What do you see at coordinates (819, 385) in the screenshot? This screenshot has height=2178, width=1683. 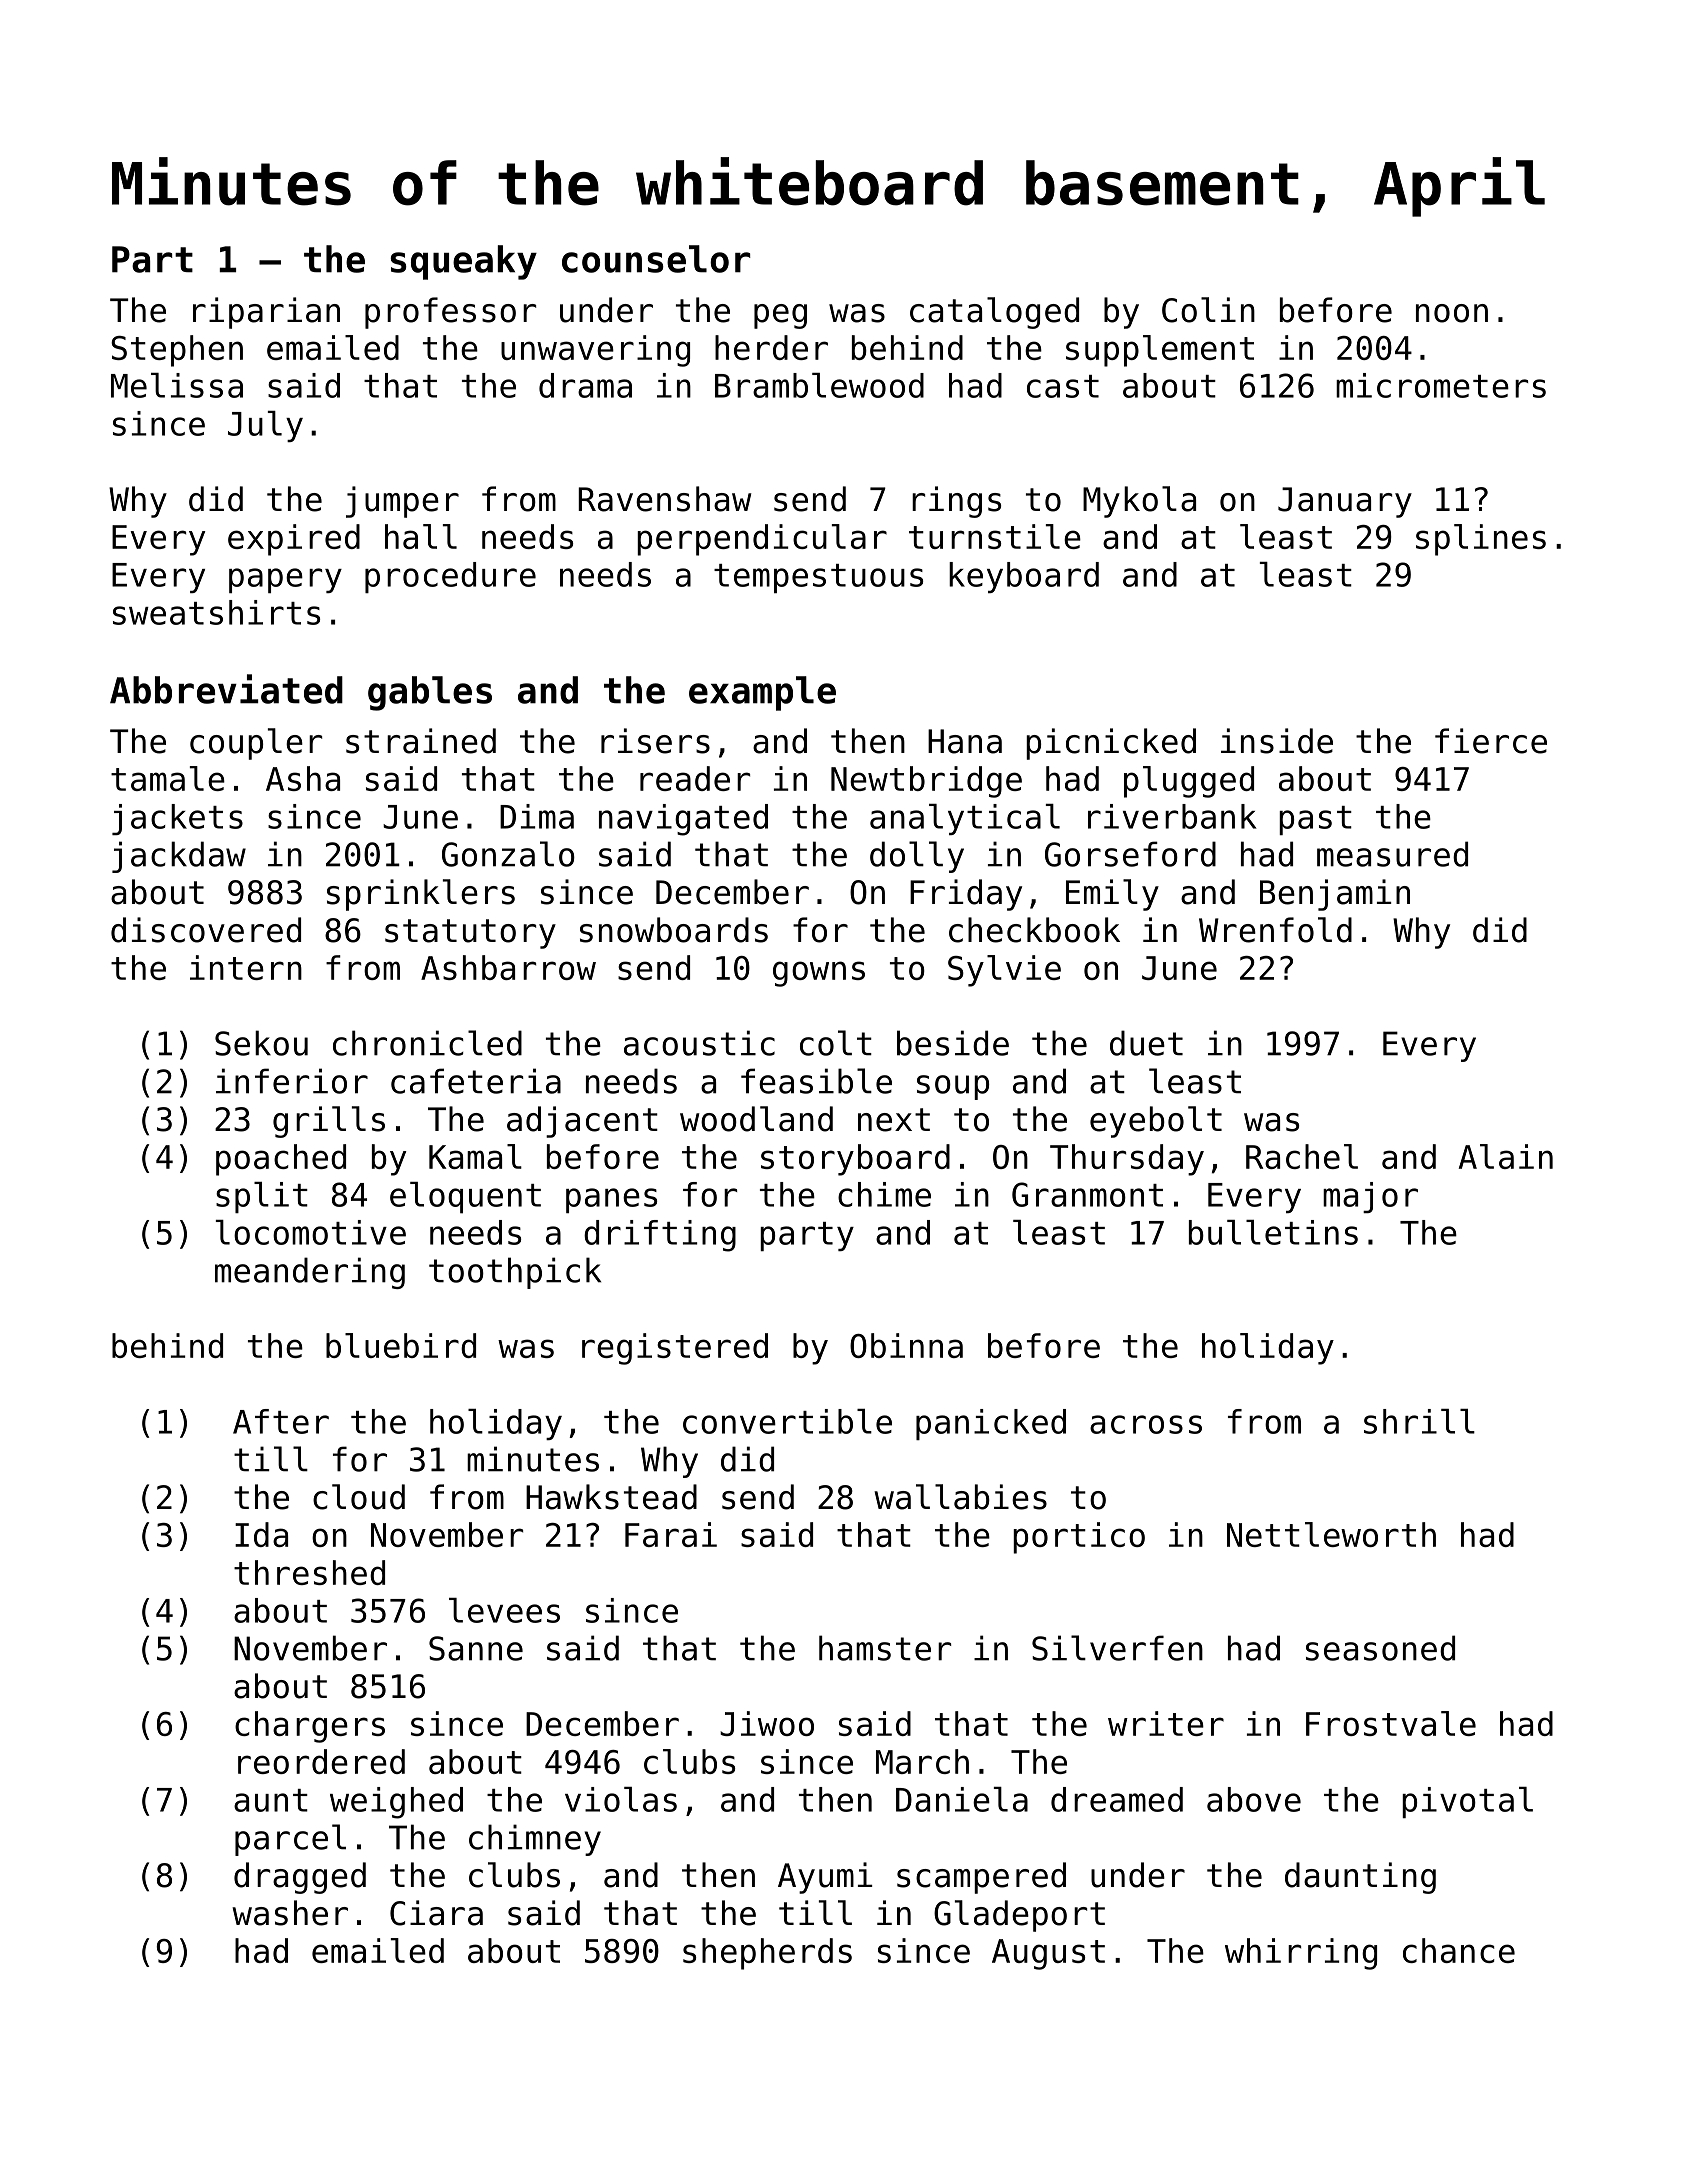 I see `Bramblewood` at bounding box center [819, 385].
